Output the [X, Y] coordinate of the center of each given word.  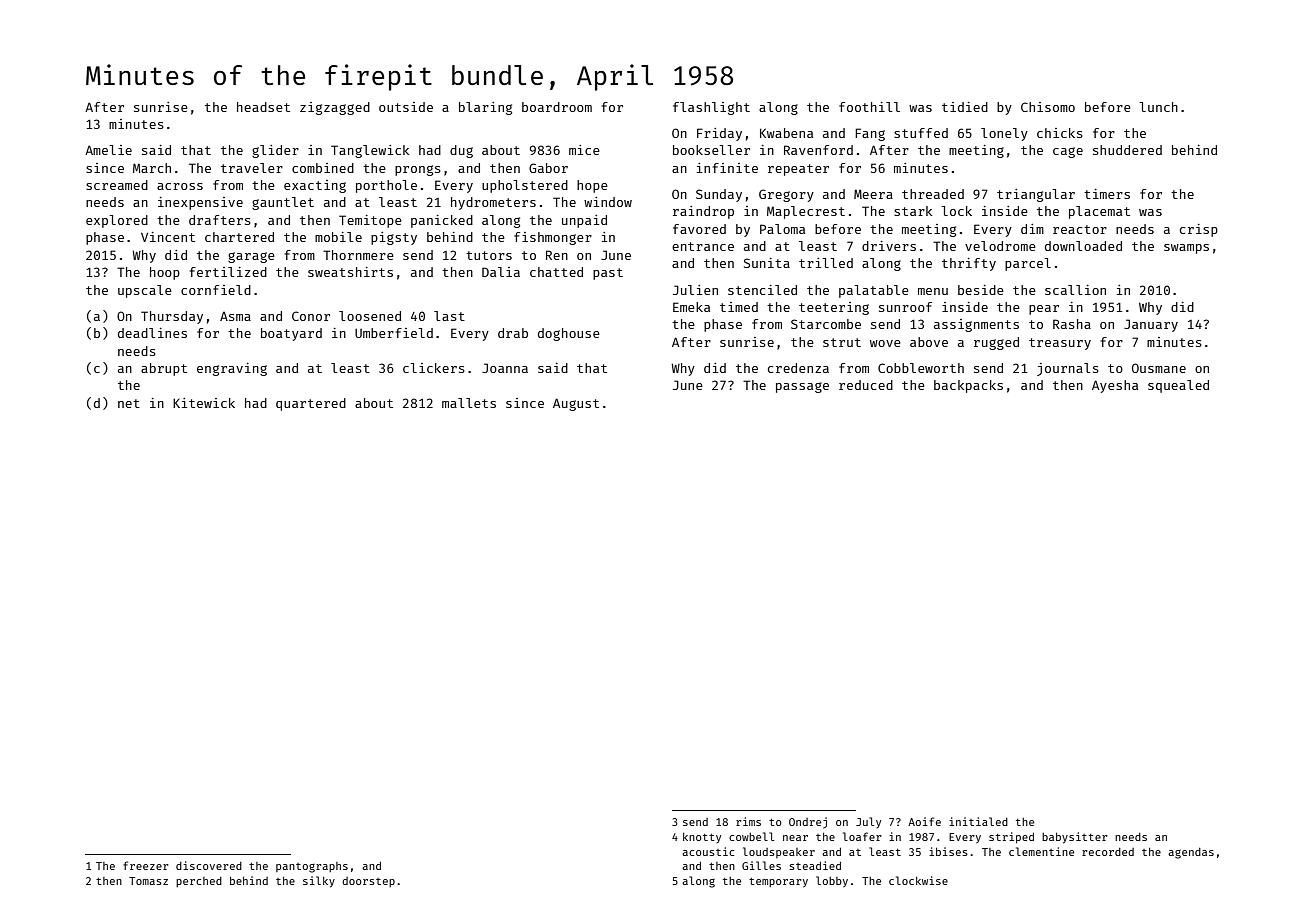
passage [802, 387]
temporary [778, 882]
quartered [311, 404]
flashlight [711, 108]
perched [199, 882]
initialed [978, 821]
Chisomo [1048, 107]
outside [406, 107]
